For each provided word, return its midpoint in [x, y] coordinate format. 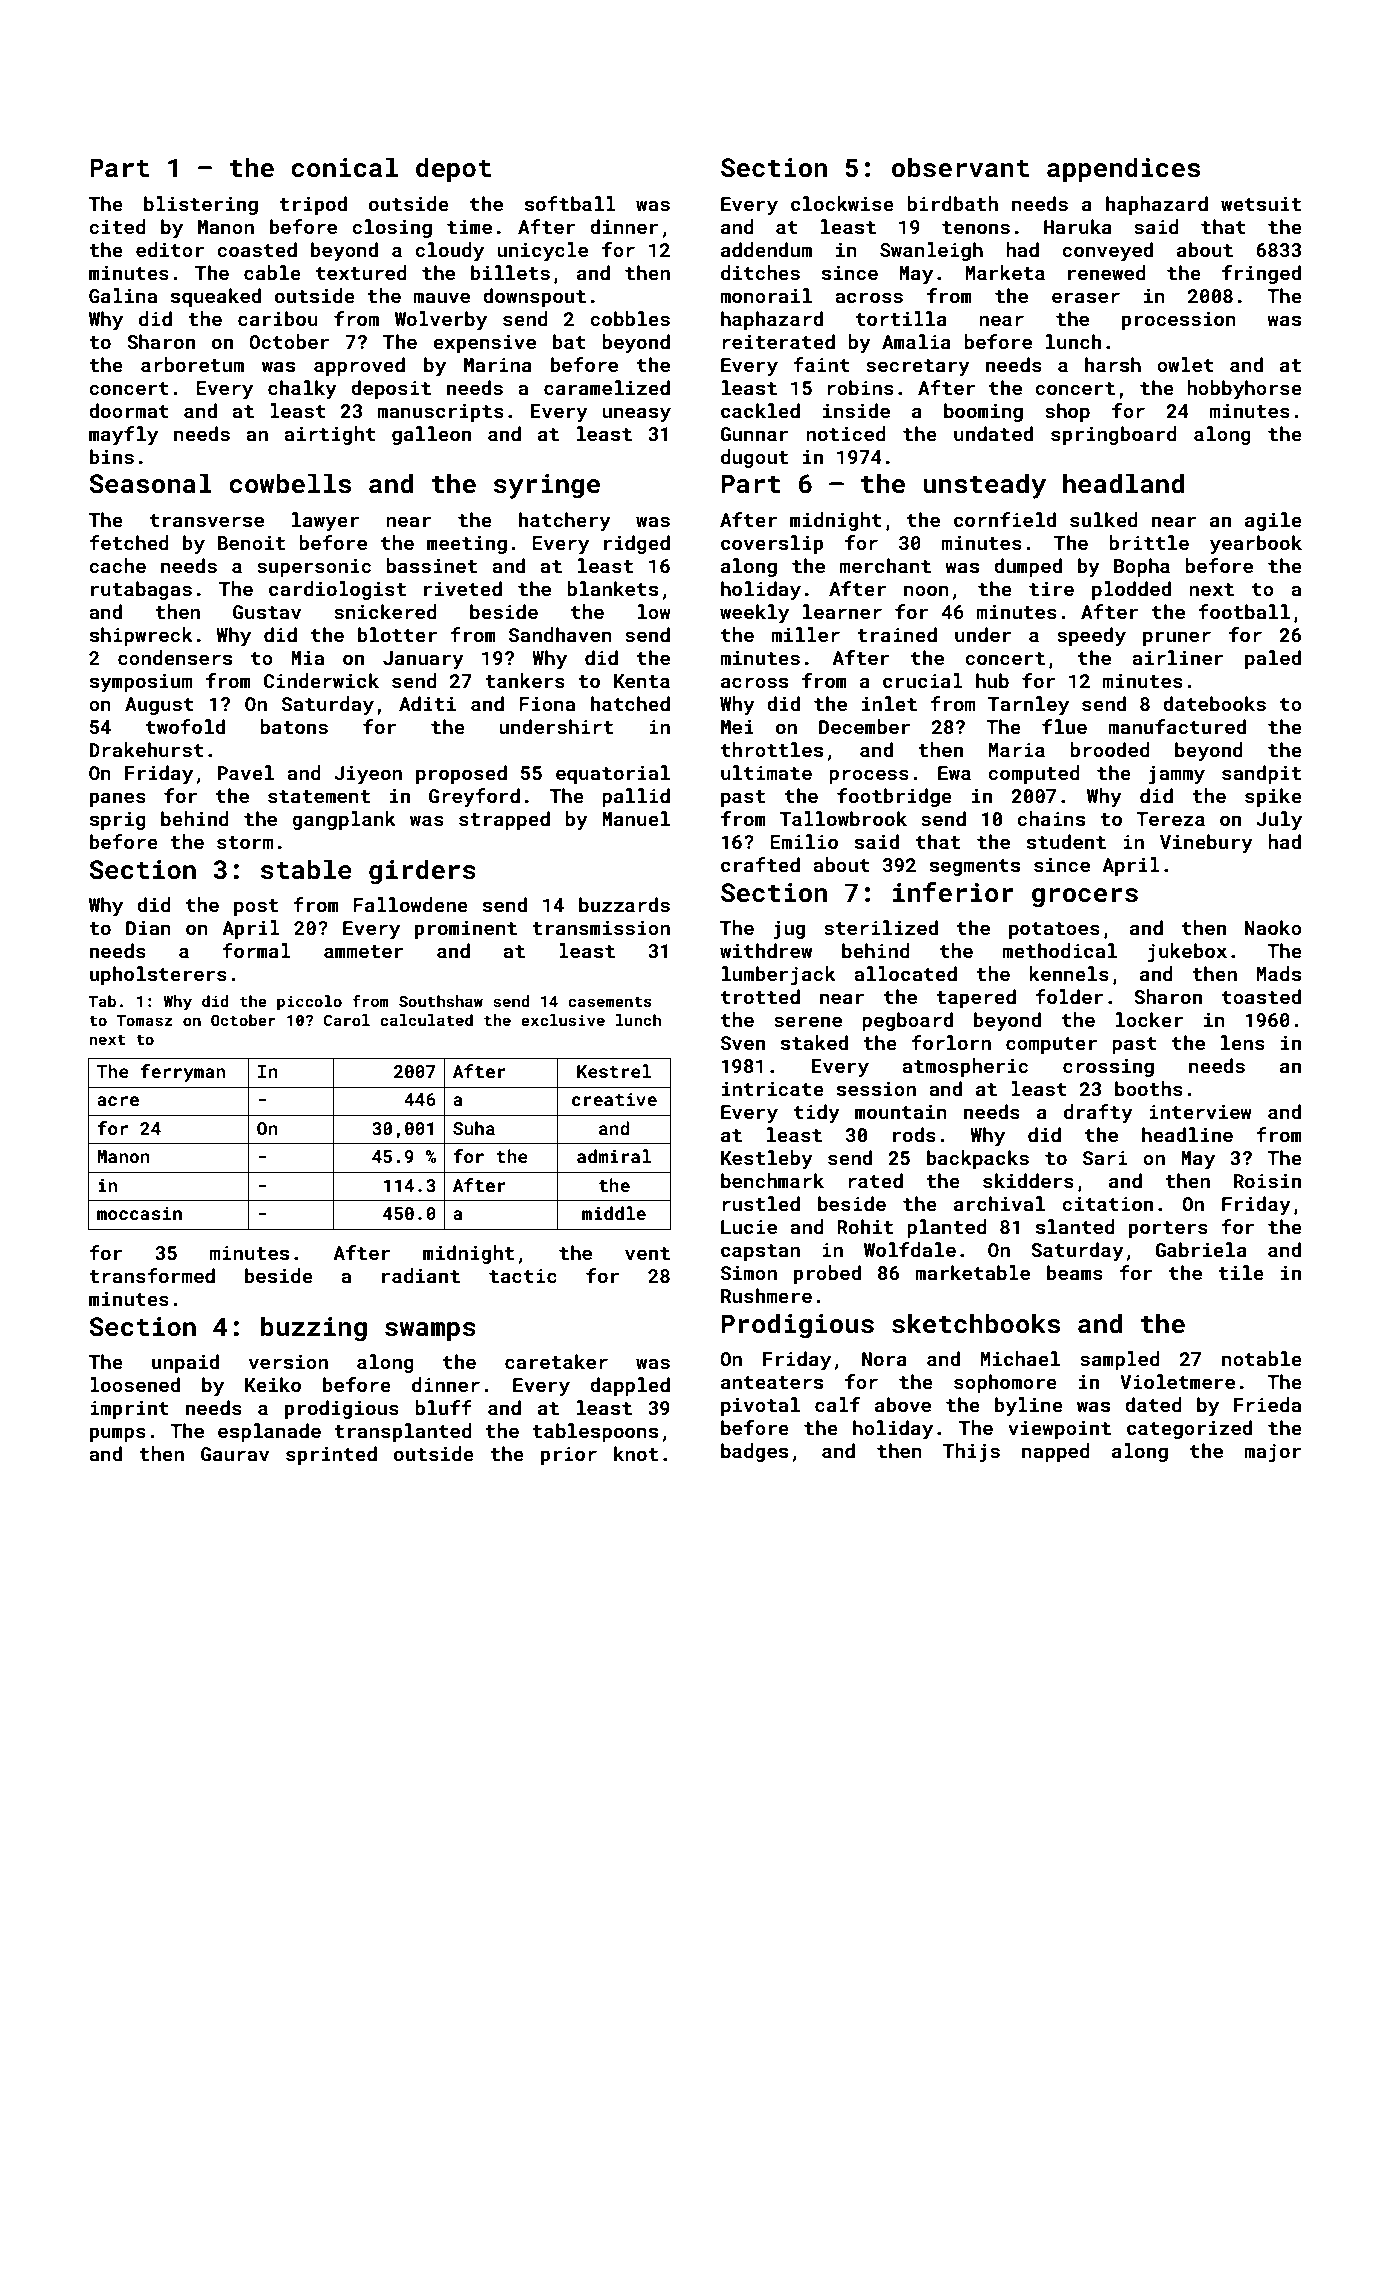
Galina [123, 295]
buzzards [624, 904]
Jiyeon [368, 775]
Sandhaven [560, 634]
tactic [523, 1276]
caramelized [607, 387]
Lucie [749, 1227]
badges [754, 1452]
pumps [118, 1434]
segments [975, 867]
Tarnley [1028, 705]
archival [999, 1203]
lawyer [325, 521]
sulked [1104, 519]
